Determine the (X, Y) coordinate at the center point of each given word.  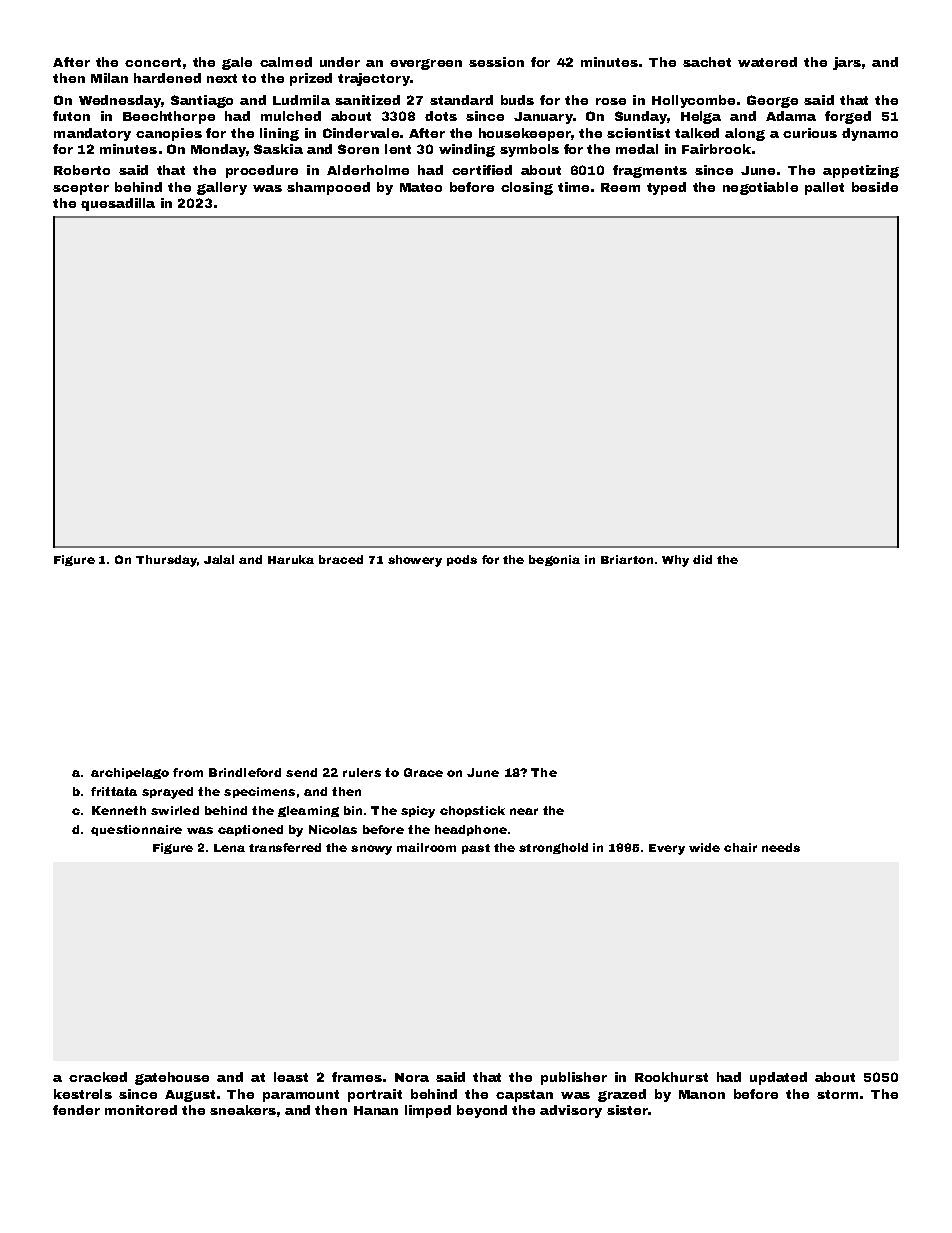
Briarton (627, 559)
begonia (554, 560)
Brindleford (245, 772)
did (702, 559)
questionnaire (136, 830)
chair (740, 847)
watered (767, 62)
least (291, 1077)
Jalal (219, 559)
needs (781, 847)
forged (848, 117)
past (476, 849)
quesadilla (118, 204)
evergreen (426, 64)
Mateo (421, 187)
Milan (109, 78)
